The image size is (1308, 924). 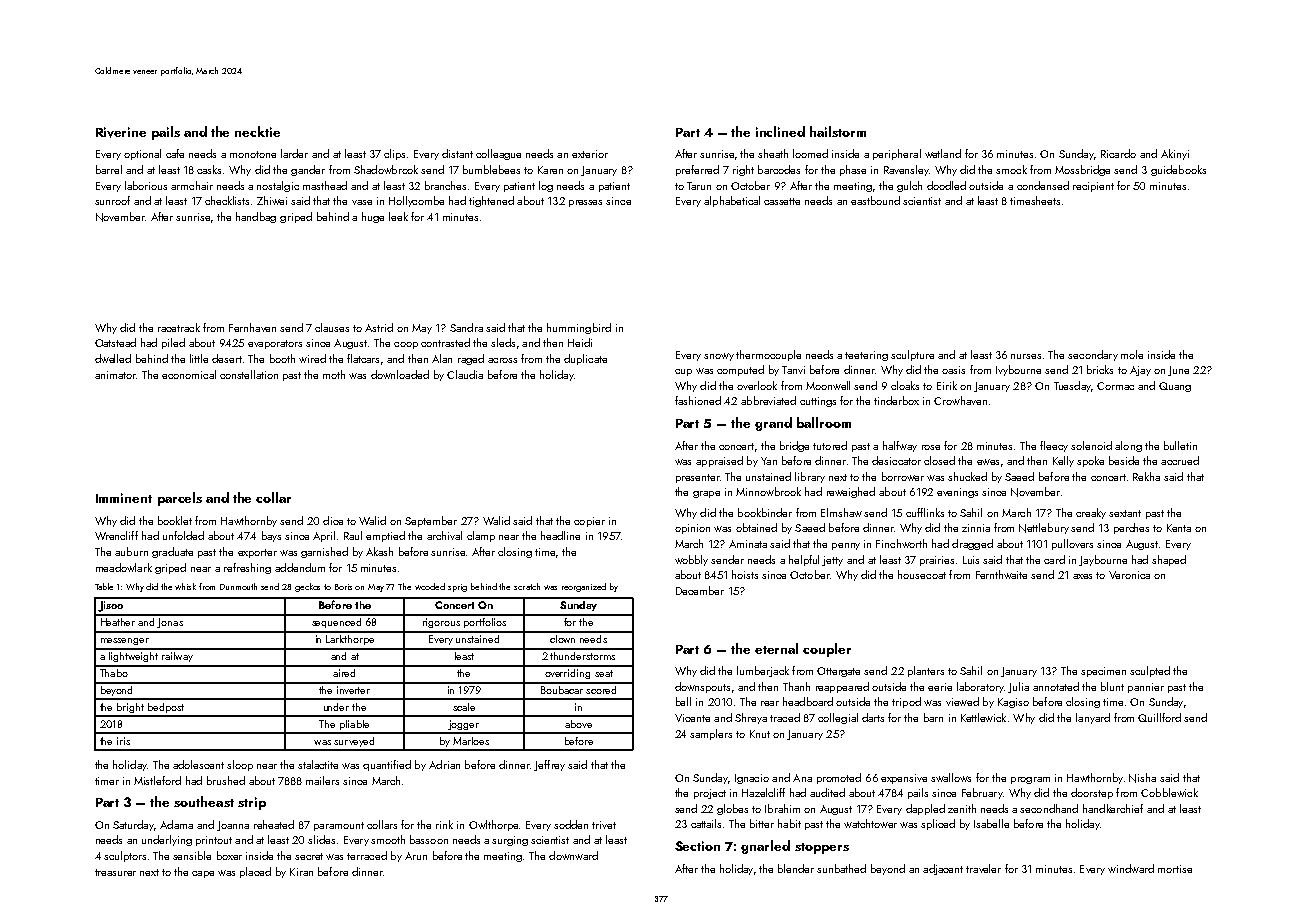 I want to click on hailstorm, so click(x=838, y=131).
